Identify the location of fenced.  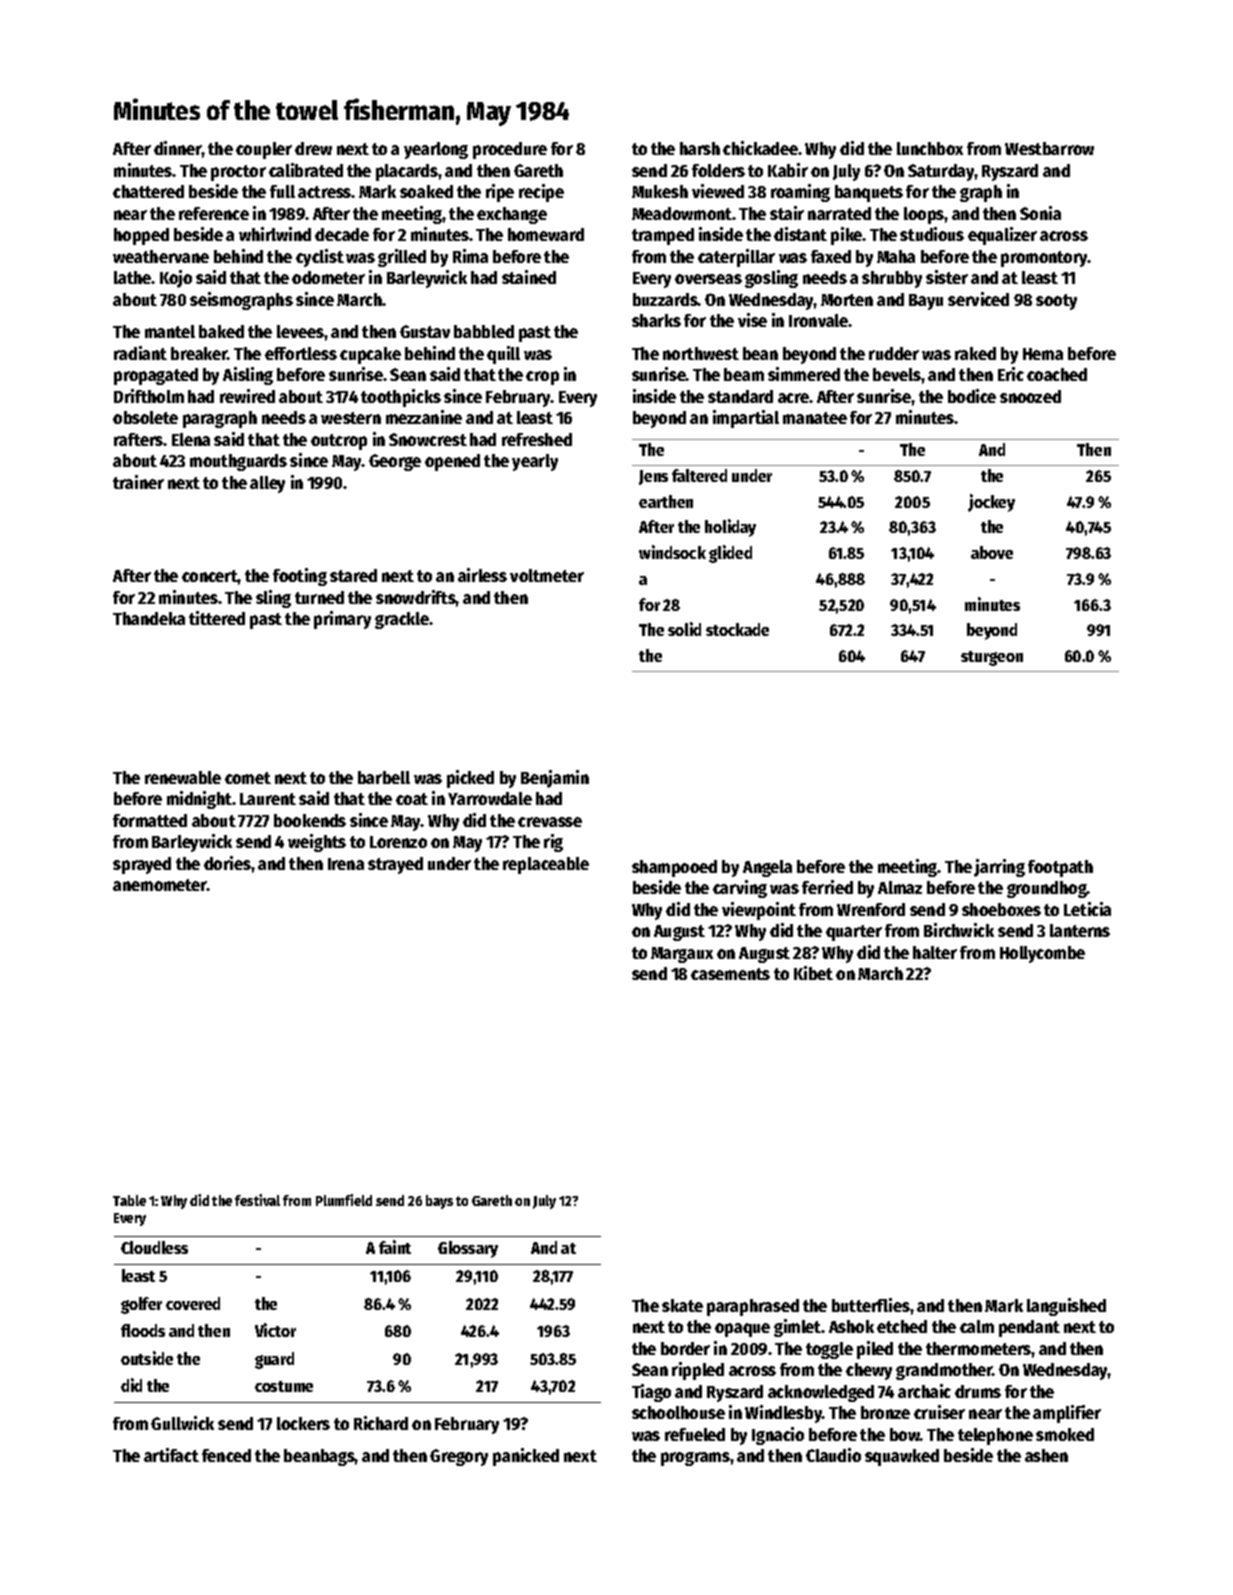
(226, 1455).
